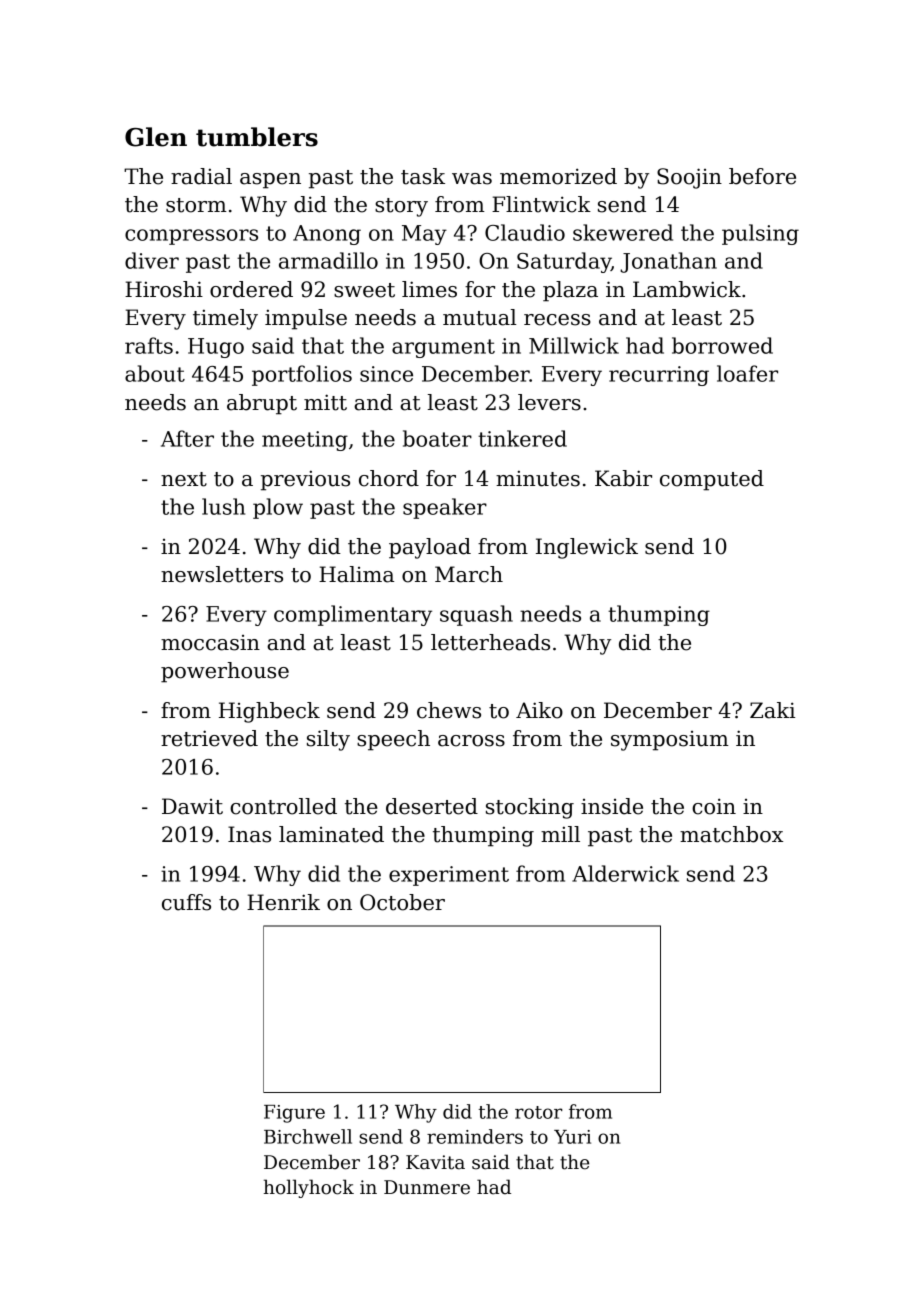 This document has width=924, height=1311. I want to click on computed, so click(712, 480).
